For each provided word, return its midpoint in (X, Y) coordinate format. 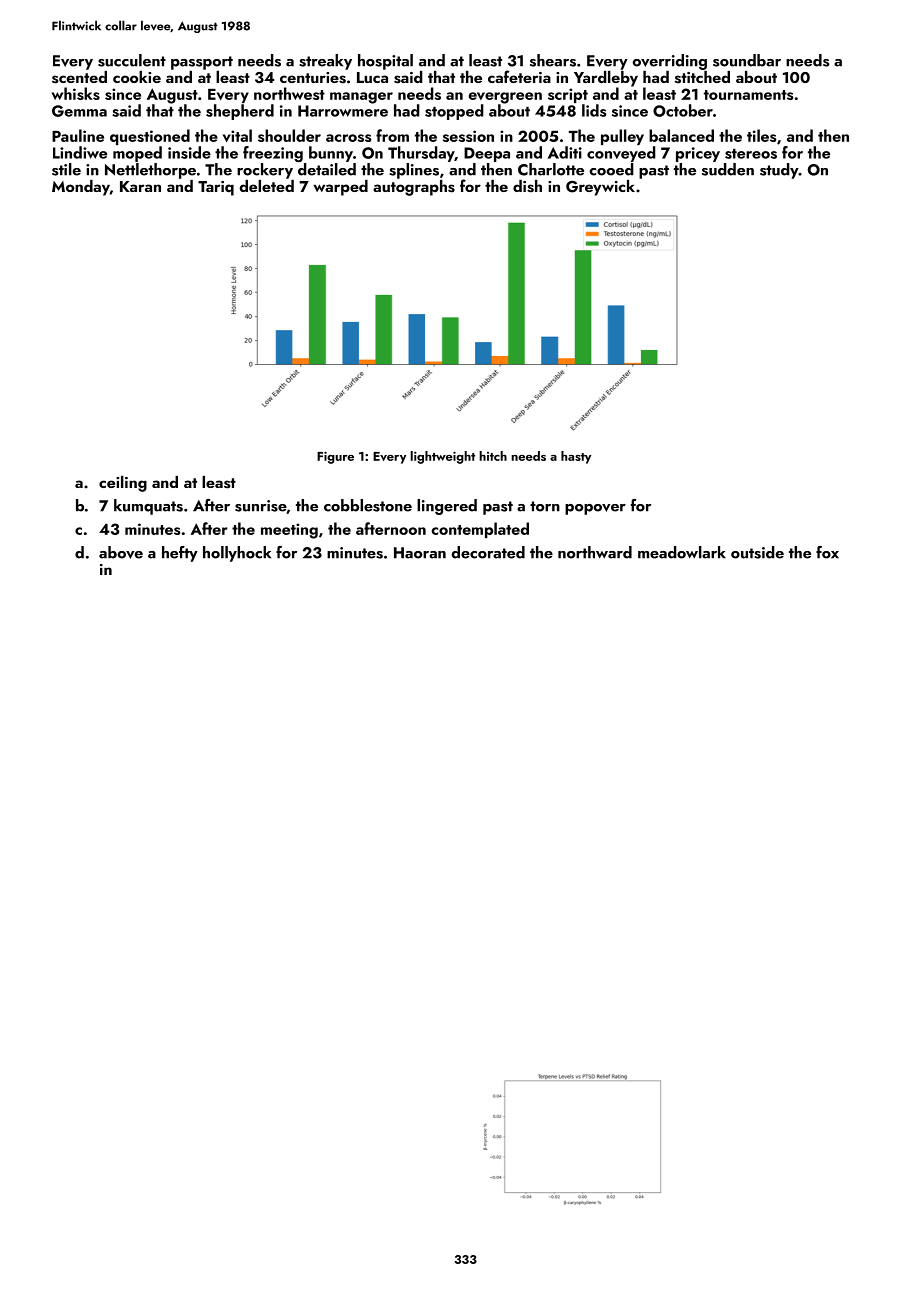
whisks (76, 93)
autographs (414, 188)
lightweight (442, 457)
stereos (751, 154)
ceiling (123, 484)
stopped (454, 112)
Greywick (600, 188)
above (121, 552)
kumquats (148, 507)
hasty (576, 457)
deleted (267, 186)
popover (595, 509)
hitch (493, 456)
